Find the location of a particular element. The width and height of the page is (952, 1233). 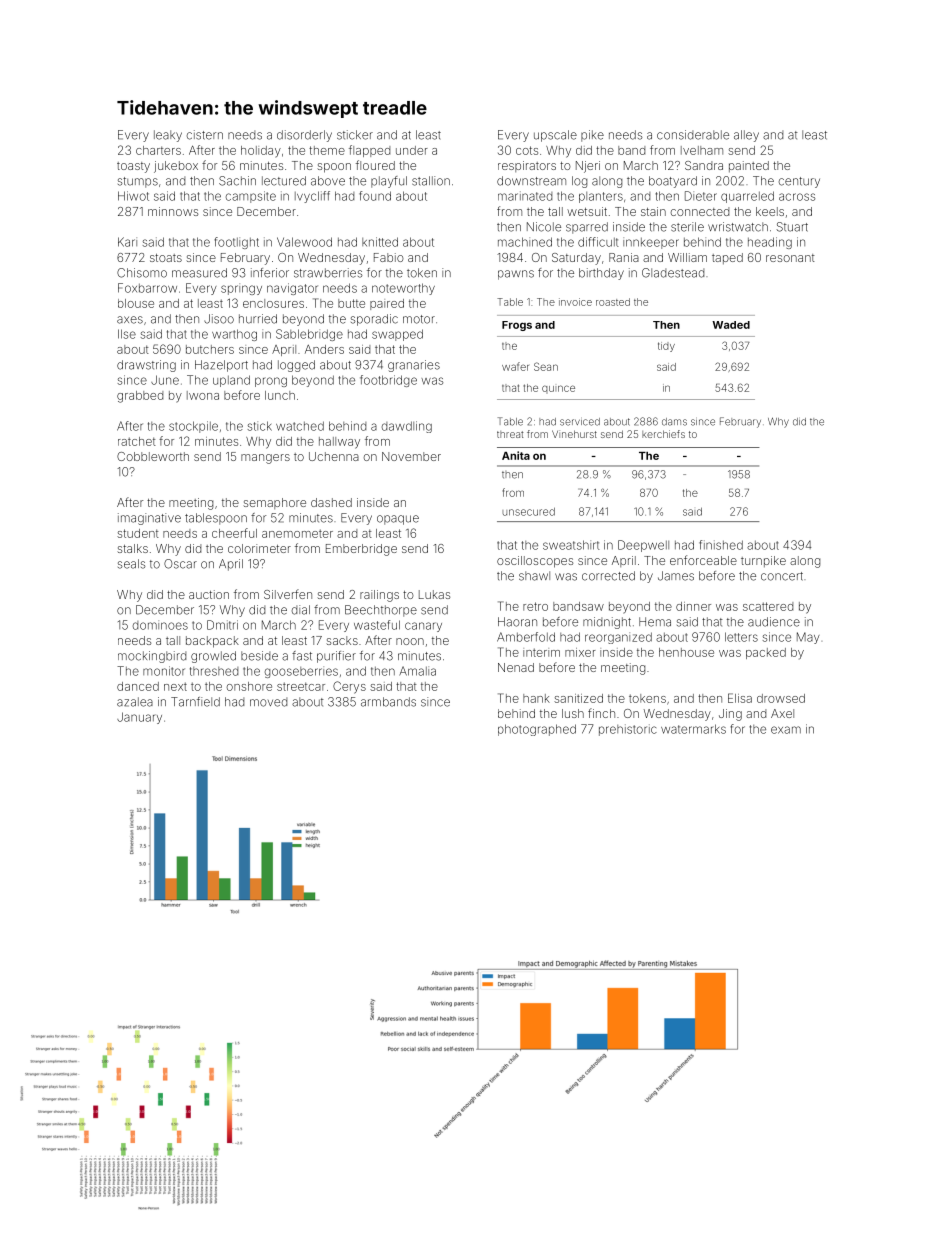

next is located at coordinates (175, 686).
